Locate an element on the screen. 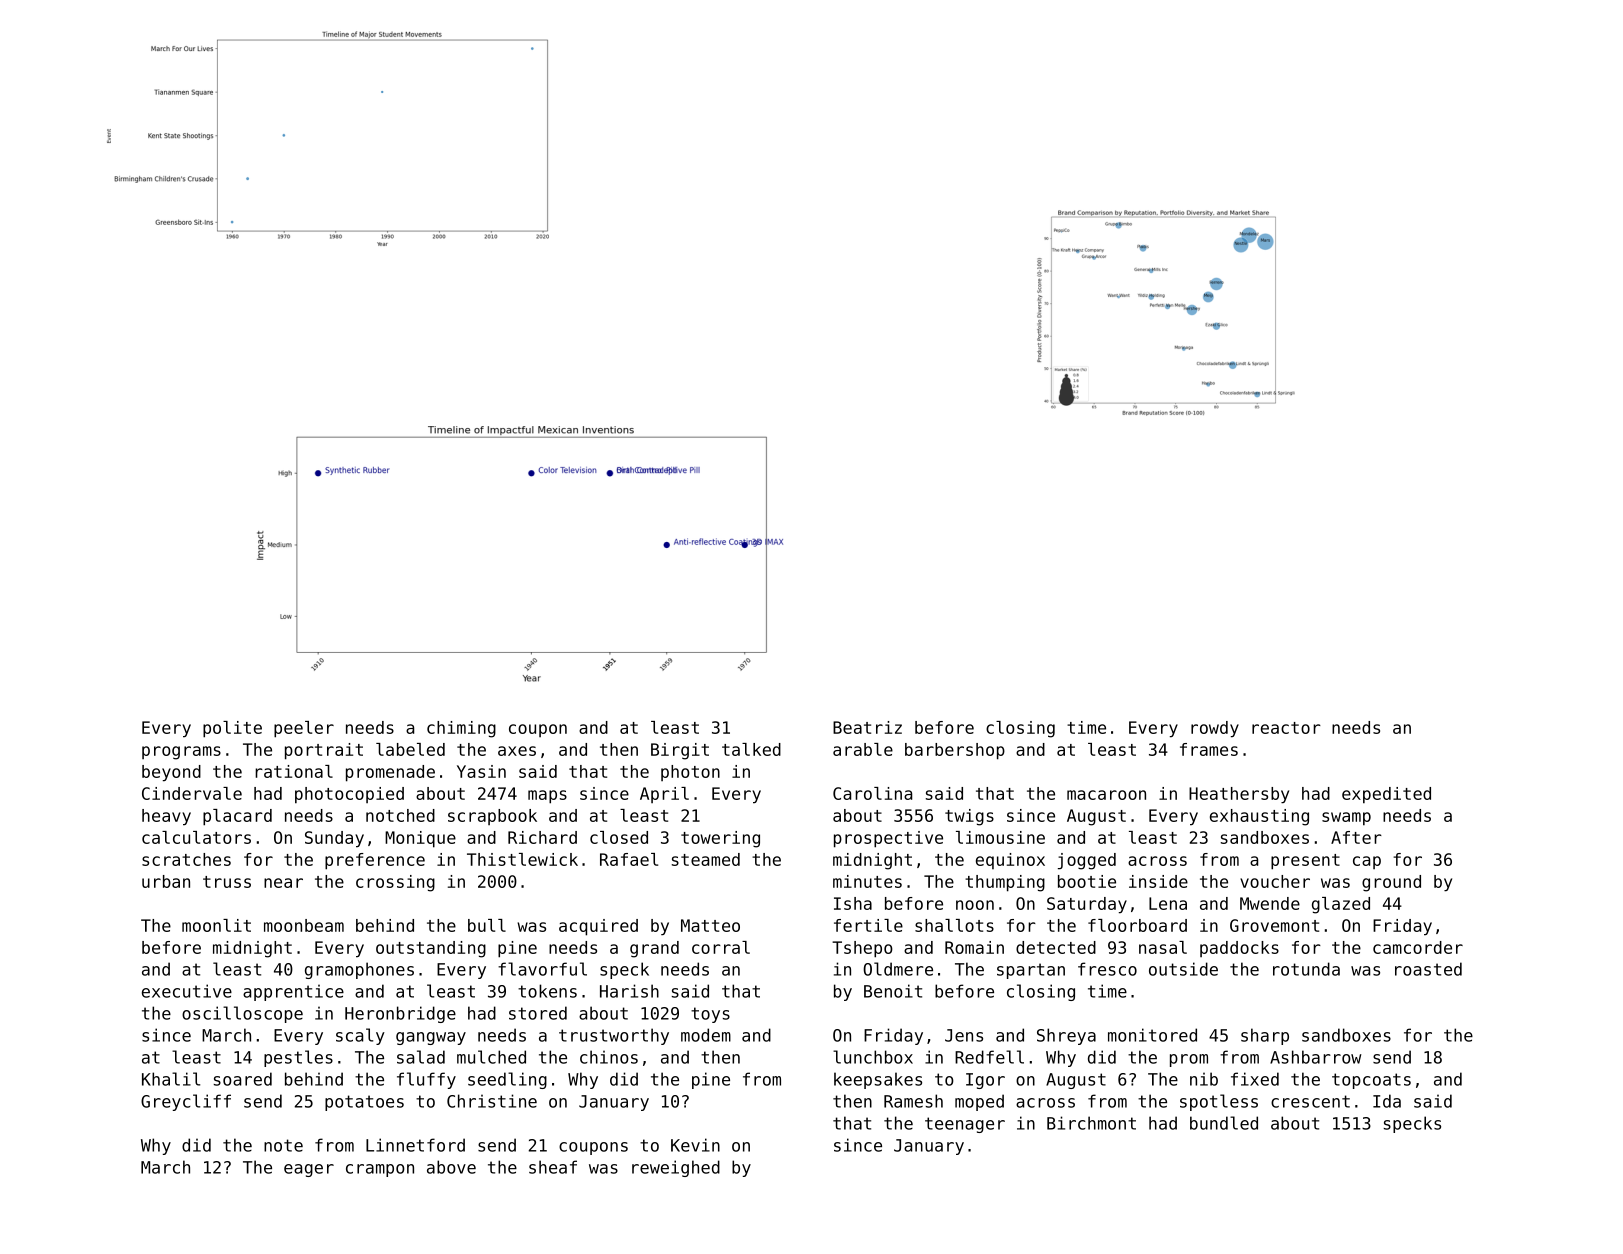 Image resolution: width=1623 pixels, height=1254 pixels. oscilloscope is located at coordinates (242, 1014).
